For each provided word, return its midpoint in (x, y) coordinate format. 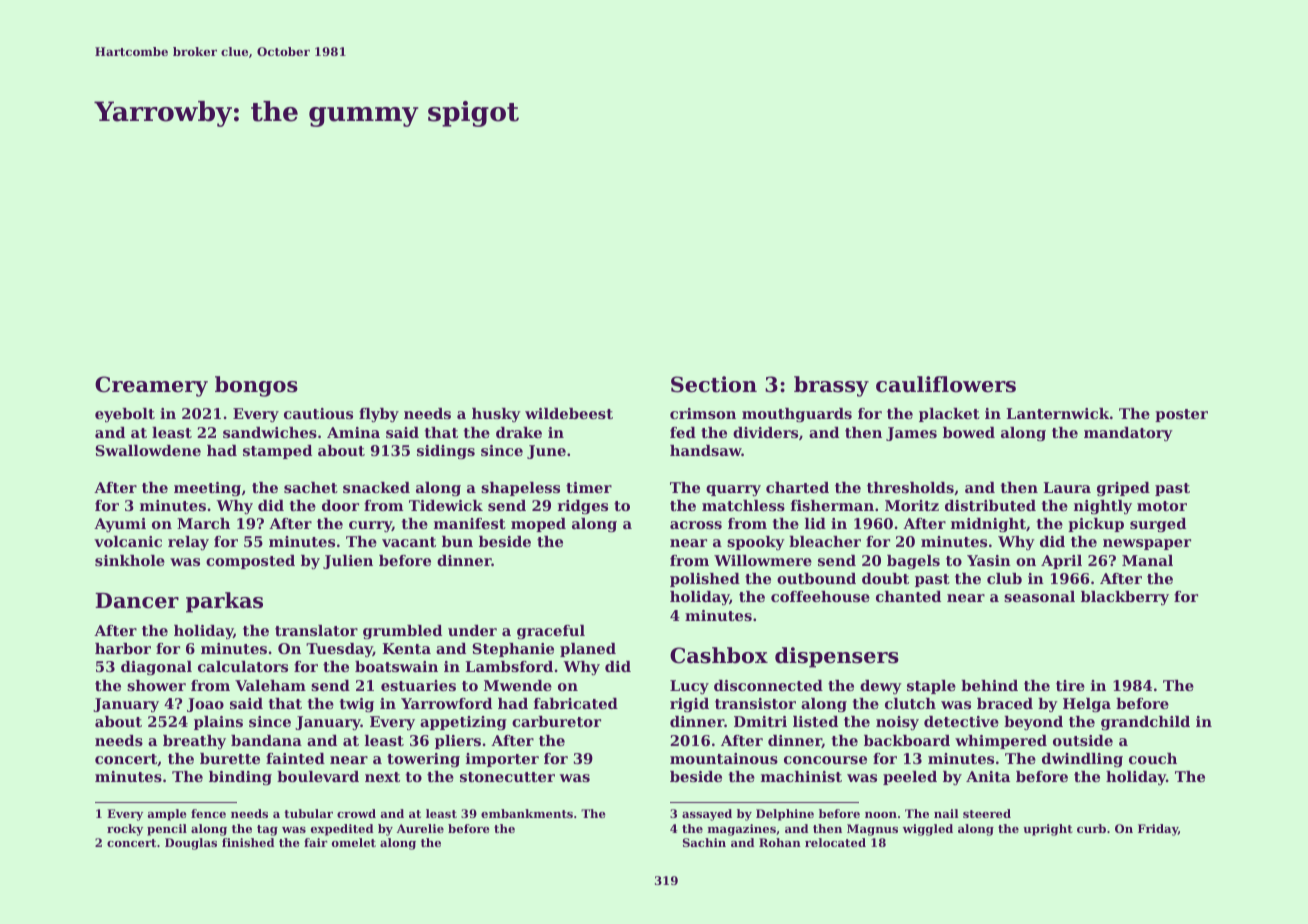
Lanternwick (1057, 413)
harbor (123, 648)
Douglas (191, 844)
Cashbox (719, 655)
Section (714, 384)
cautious (318, 413)
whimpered (1001, 742)
